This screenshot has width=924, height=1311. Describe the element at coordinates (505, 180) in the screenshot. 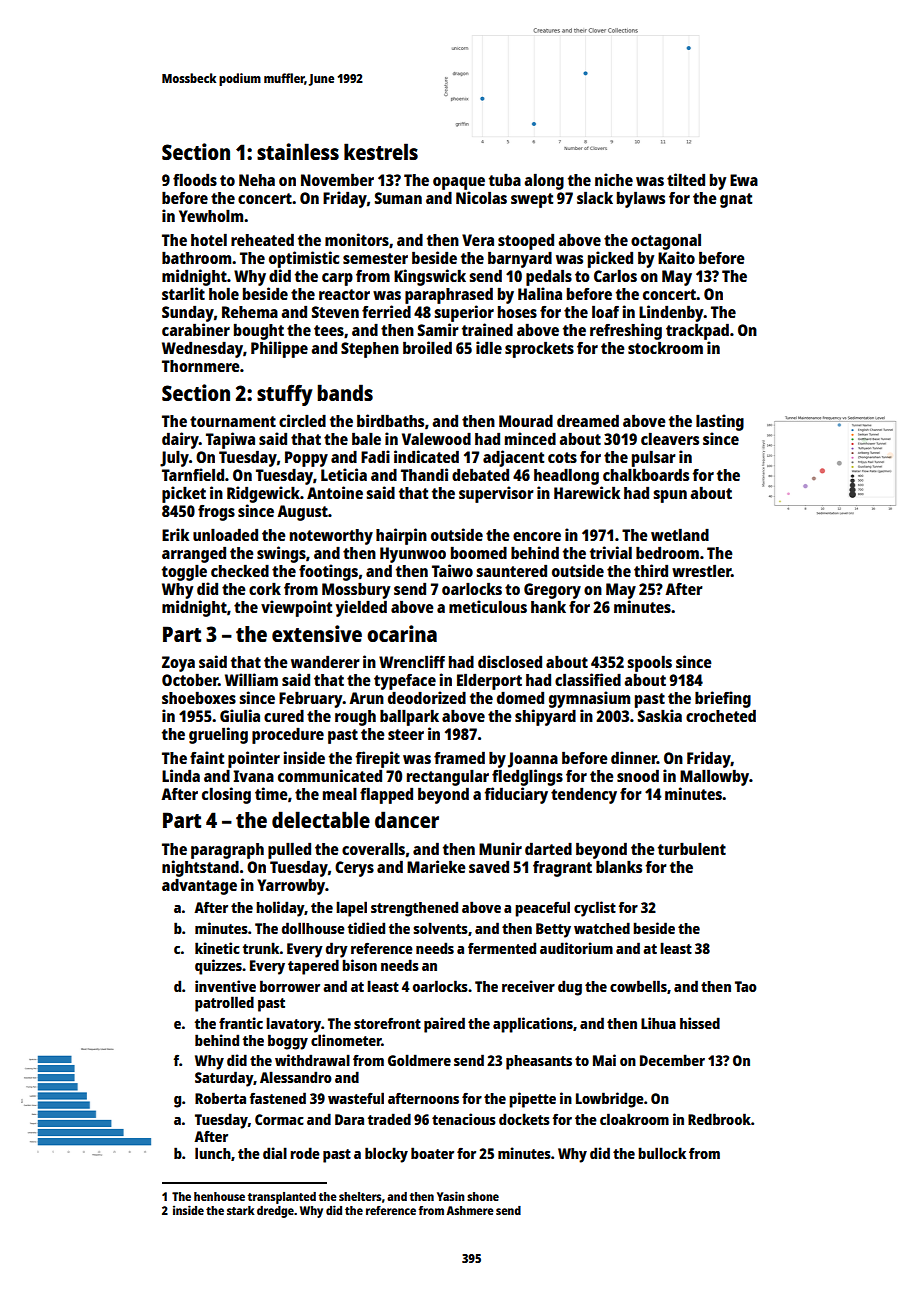

I see `tuba` at that location.
